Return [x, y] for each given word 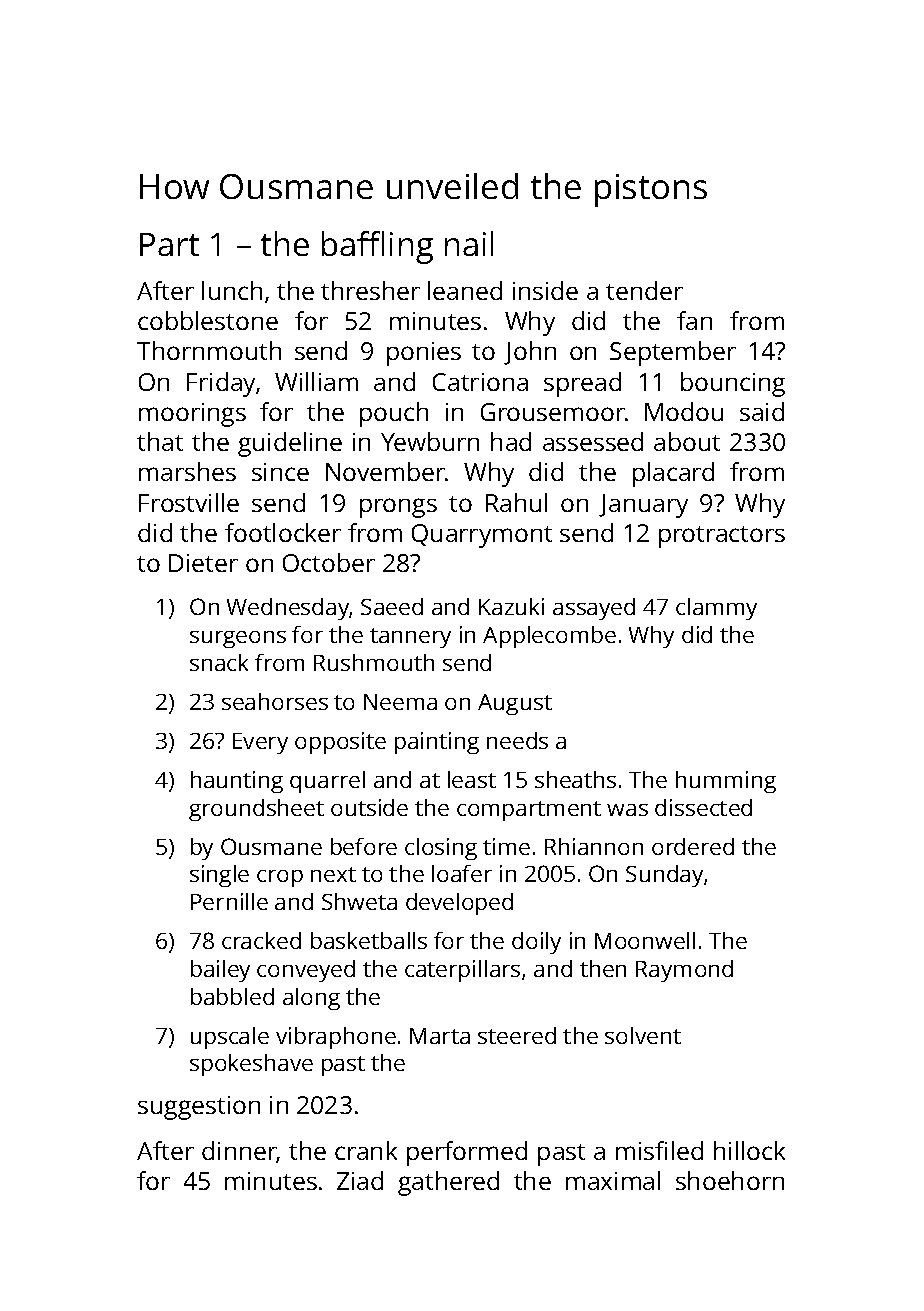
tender [644, 290]
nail [469, 243]
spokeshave [251, 1065]
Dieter [203, 563]
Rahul [516, 502]
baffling [377, 247]
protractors [722, 537]
